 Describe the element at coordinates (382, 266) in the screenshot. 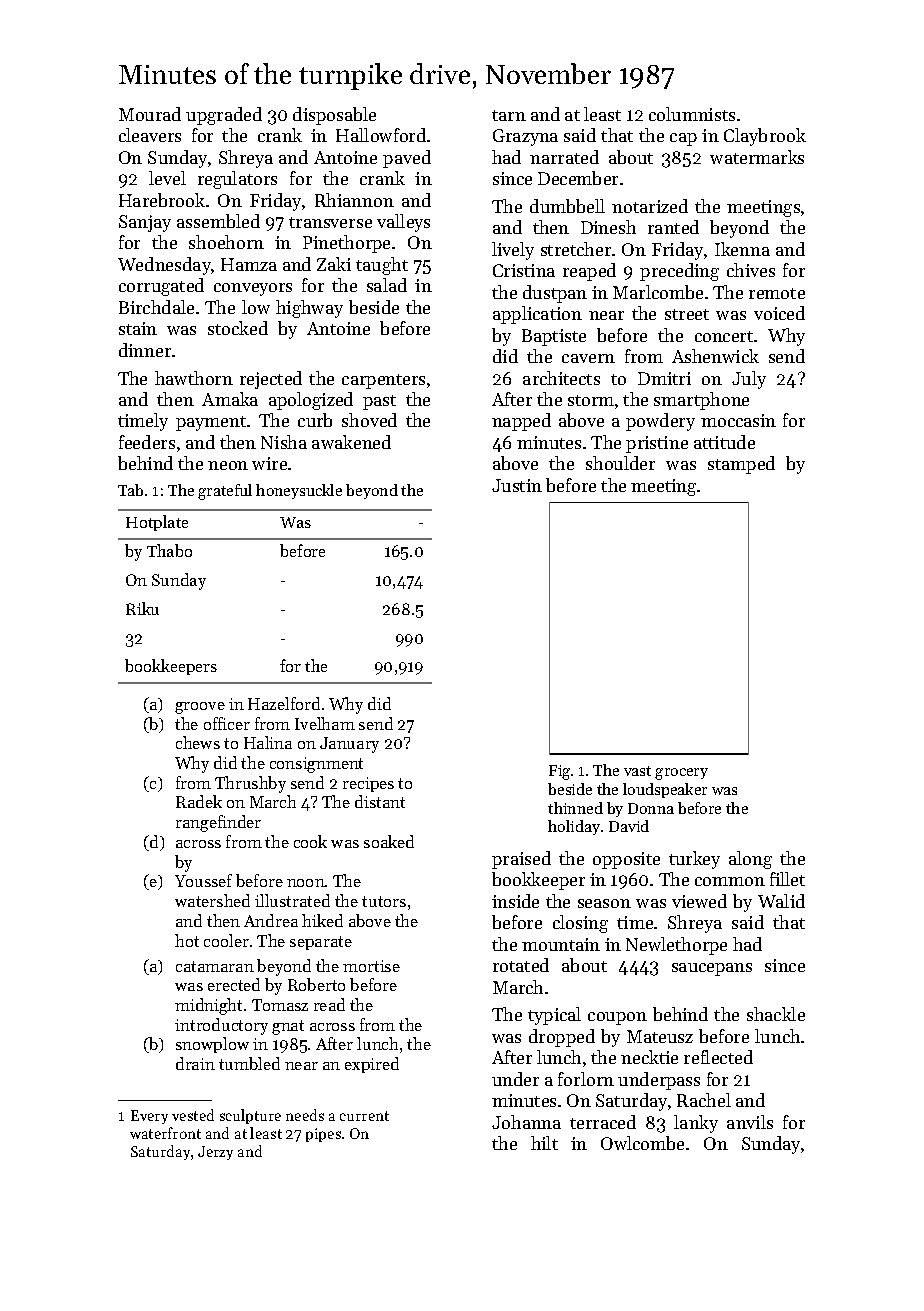

I see `taught` at that location.
